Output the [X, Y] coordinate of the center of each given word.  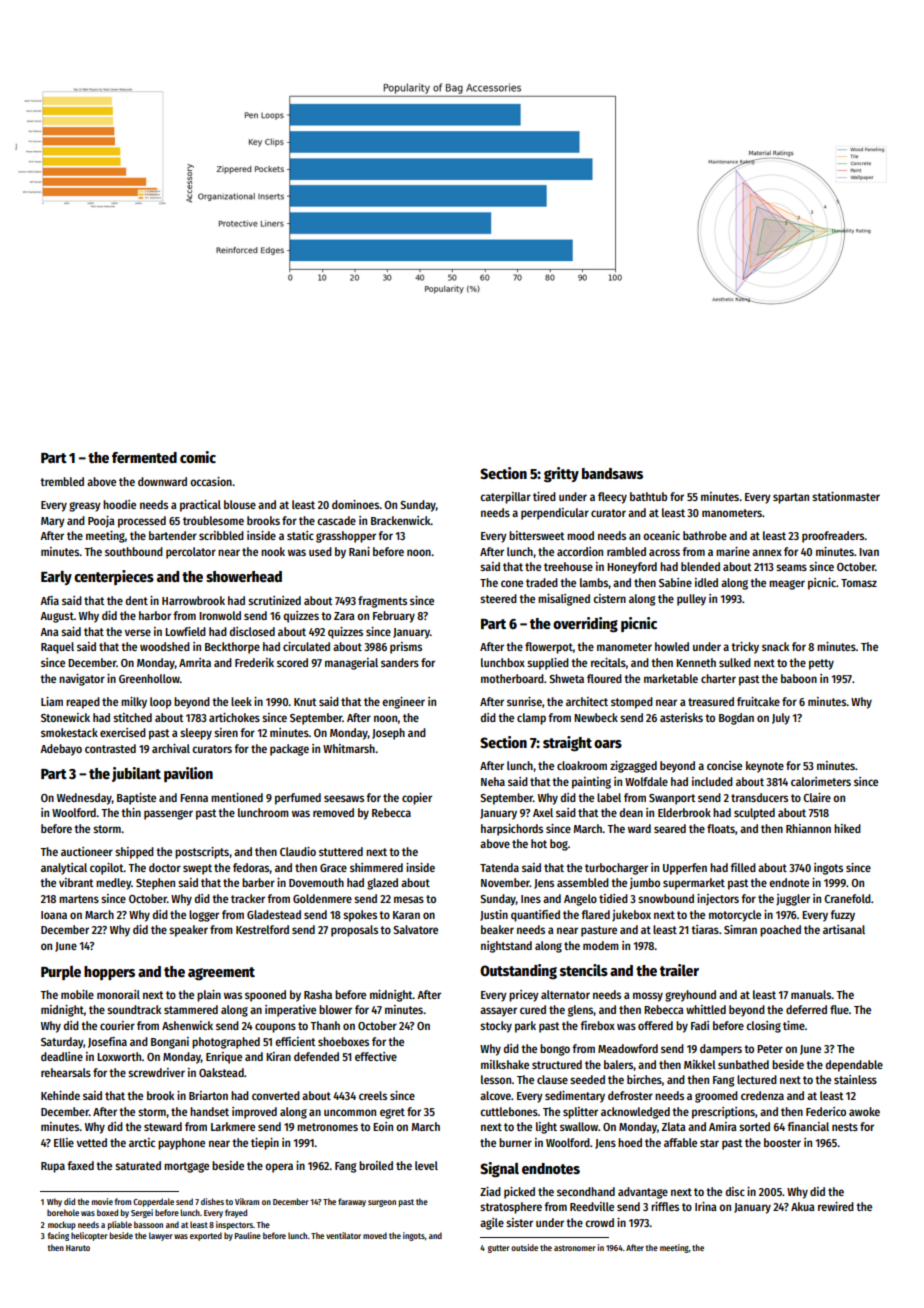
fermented [144, 457]
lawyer [161, 1236]
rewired [836, 1206]
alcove [495, 1095]
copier [417, 799]
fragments [382, 602]
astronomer [575, 1248]
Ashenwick [187, 1025]
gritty [561, 475]
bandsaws [612, 473]
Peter [770, 1049]
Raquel [57, 648]
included [712, 781]
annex [767, 552]
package [289, 750]
